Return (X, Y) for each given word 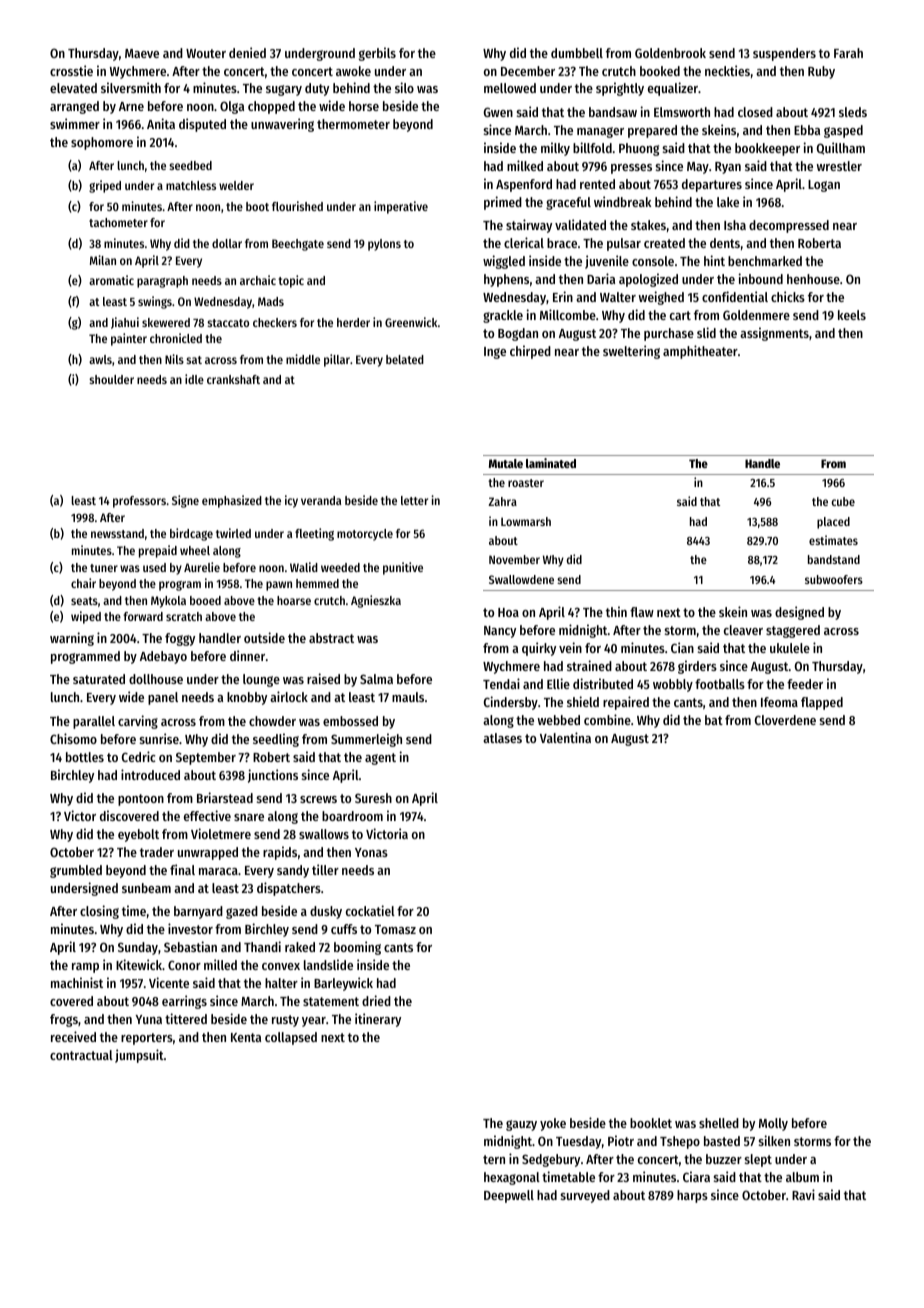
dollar (227, 243)
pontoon (141, 800)
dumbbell (577, 53)
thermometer (353, 124)
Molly (773, 1124)
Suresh (373, 798)
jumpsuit (139, 1056)
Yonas (371, 852)
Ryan (728, 168)
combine (607, 719)
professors (139, 502)
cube (843, 501)
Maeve (142, 53)
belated (405, 359)
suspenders (784, 54)
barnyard (198, 912)
